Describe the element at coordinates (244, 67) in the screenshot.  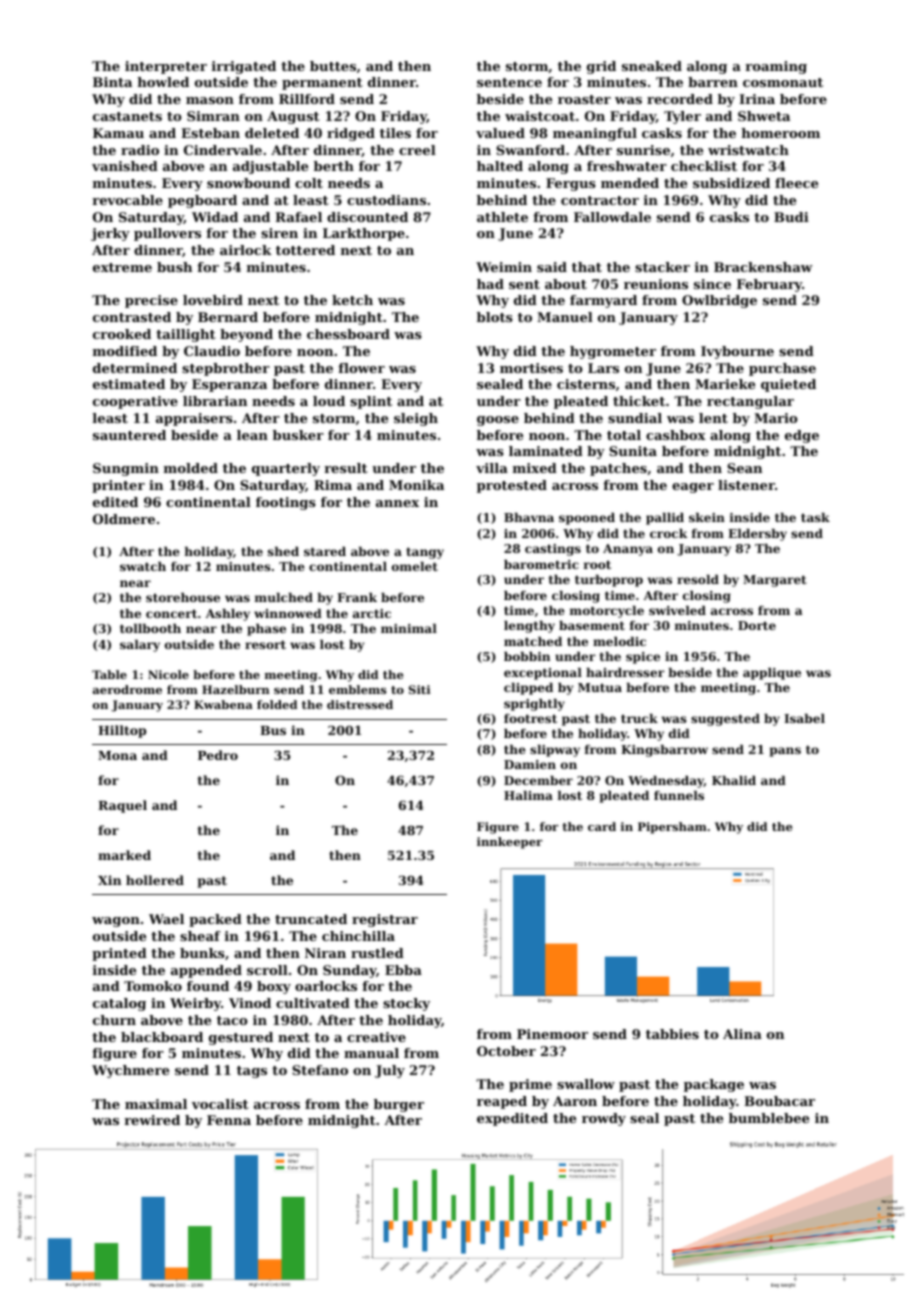
I see `irrigated` at that location.
